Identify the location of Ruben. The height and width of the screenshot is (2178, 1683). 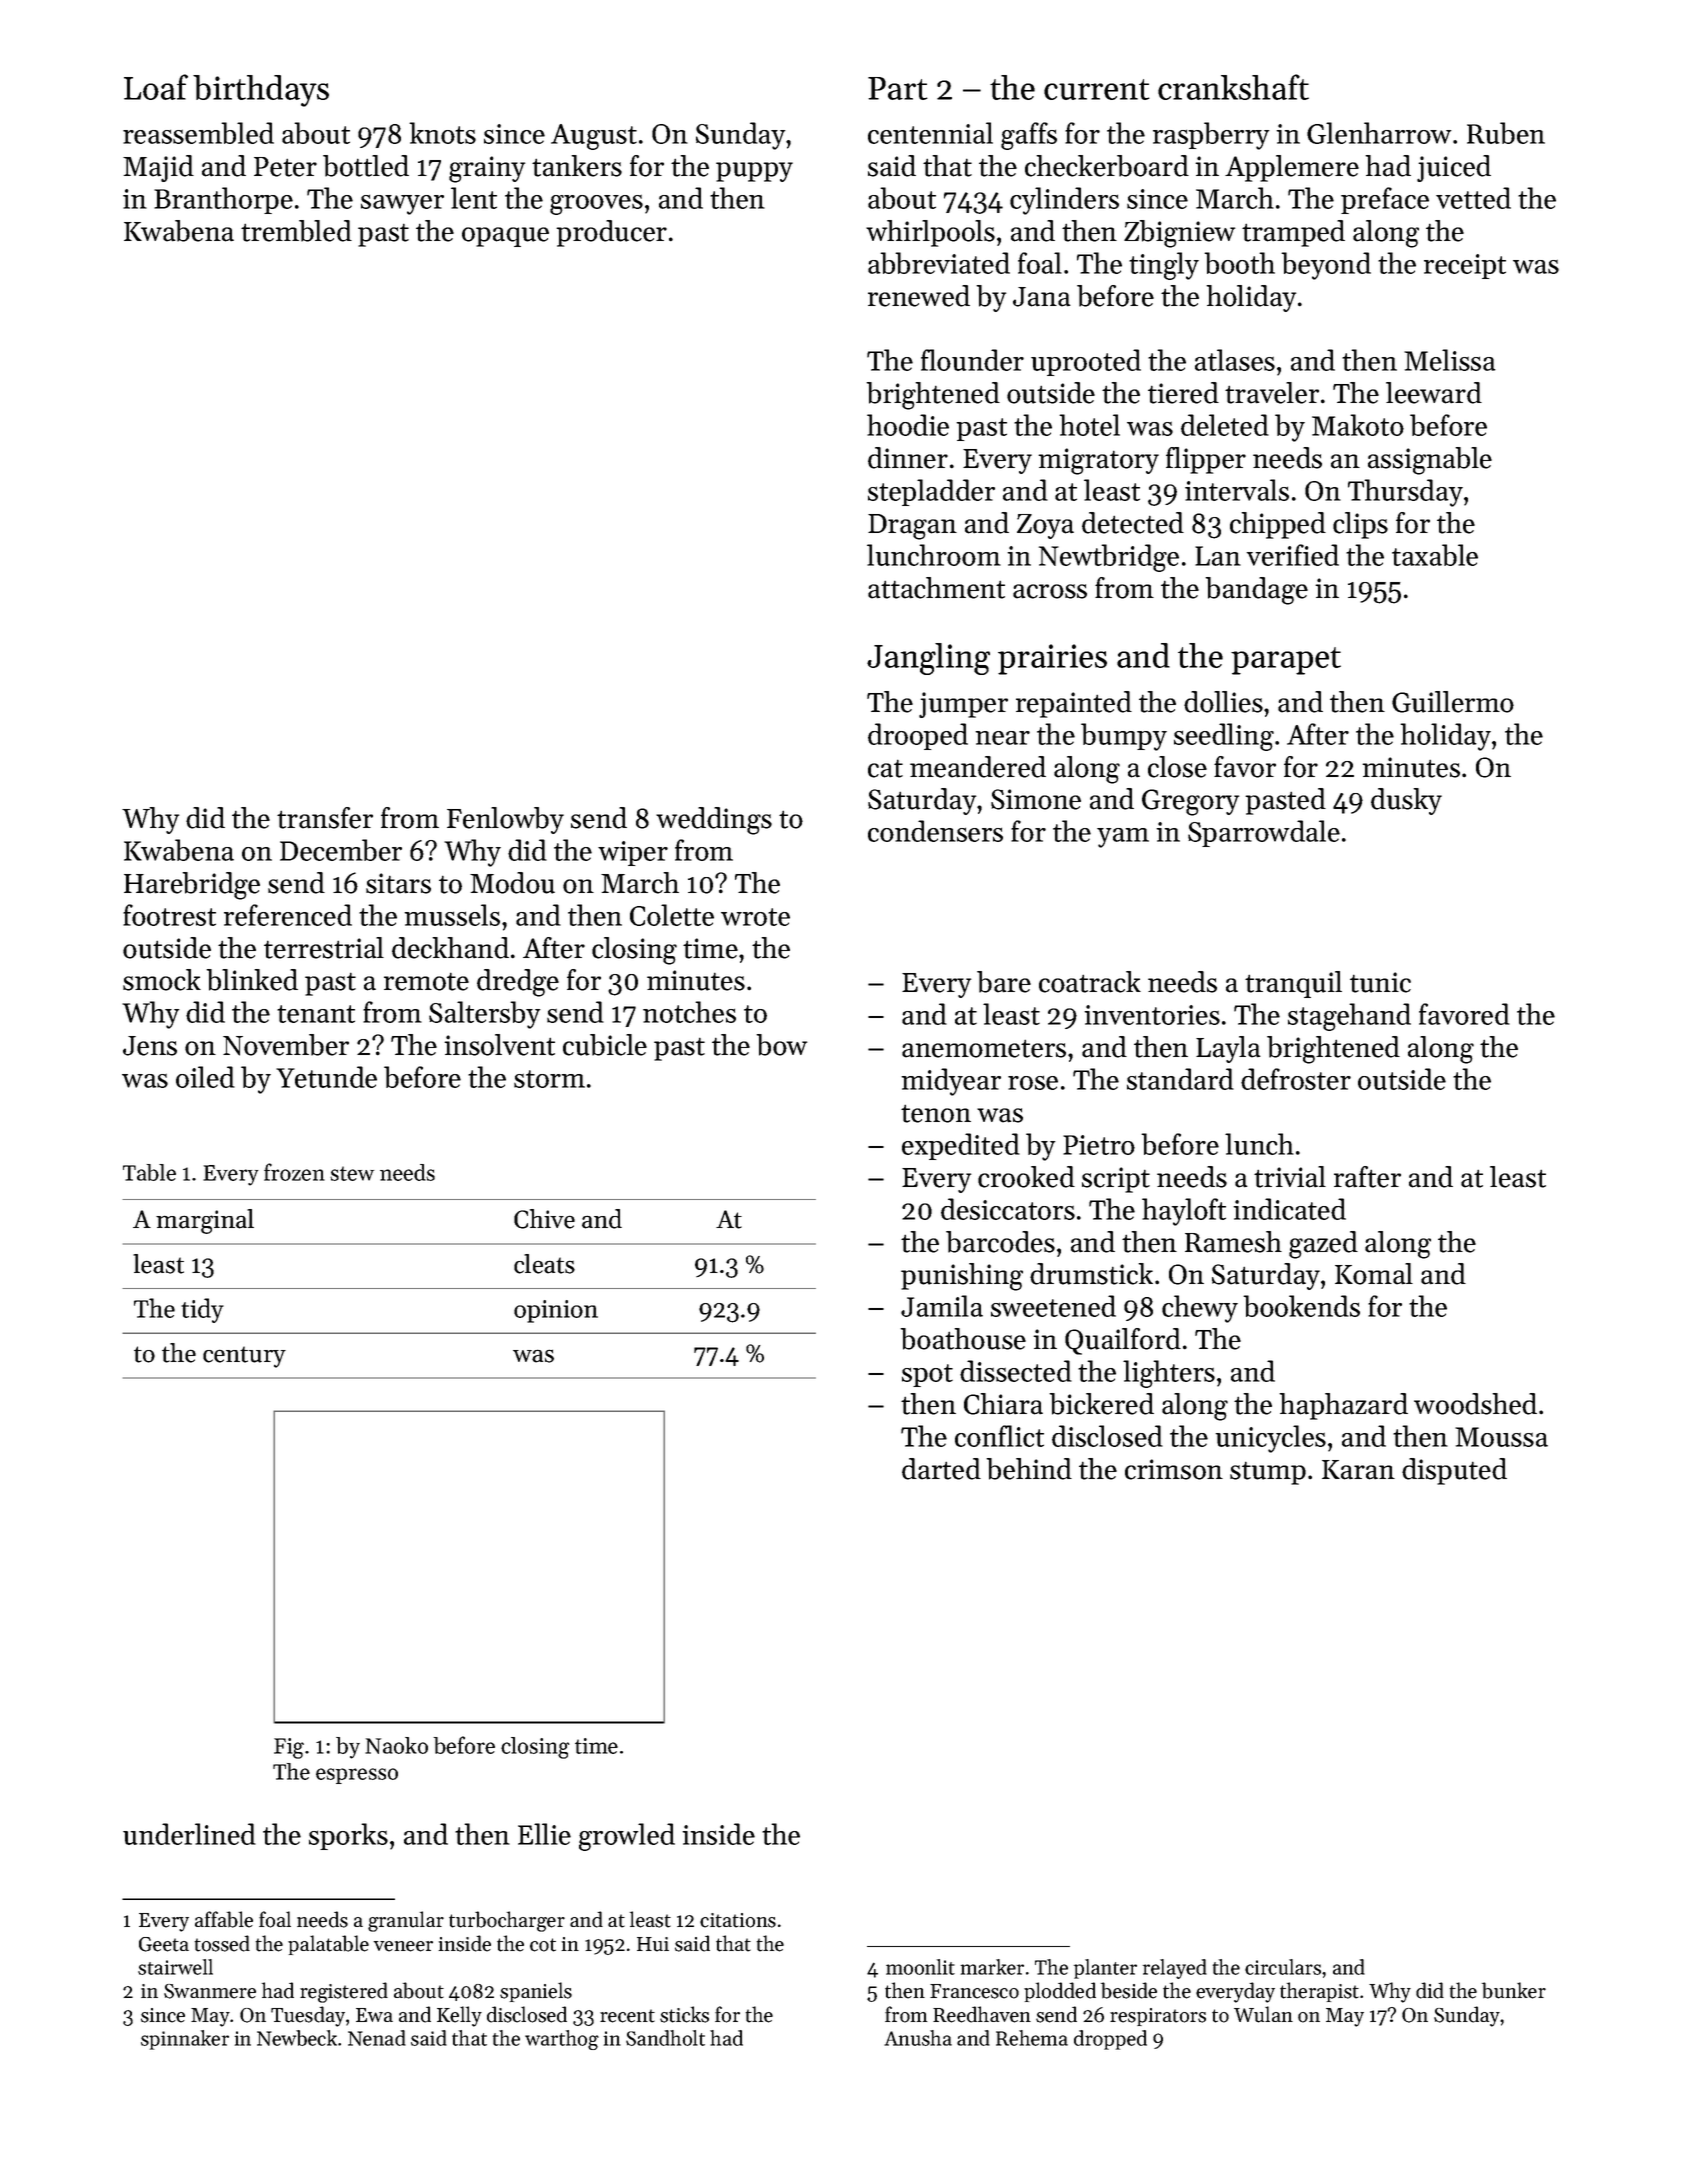
(1506, 133).
